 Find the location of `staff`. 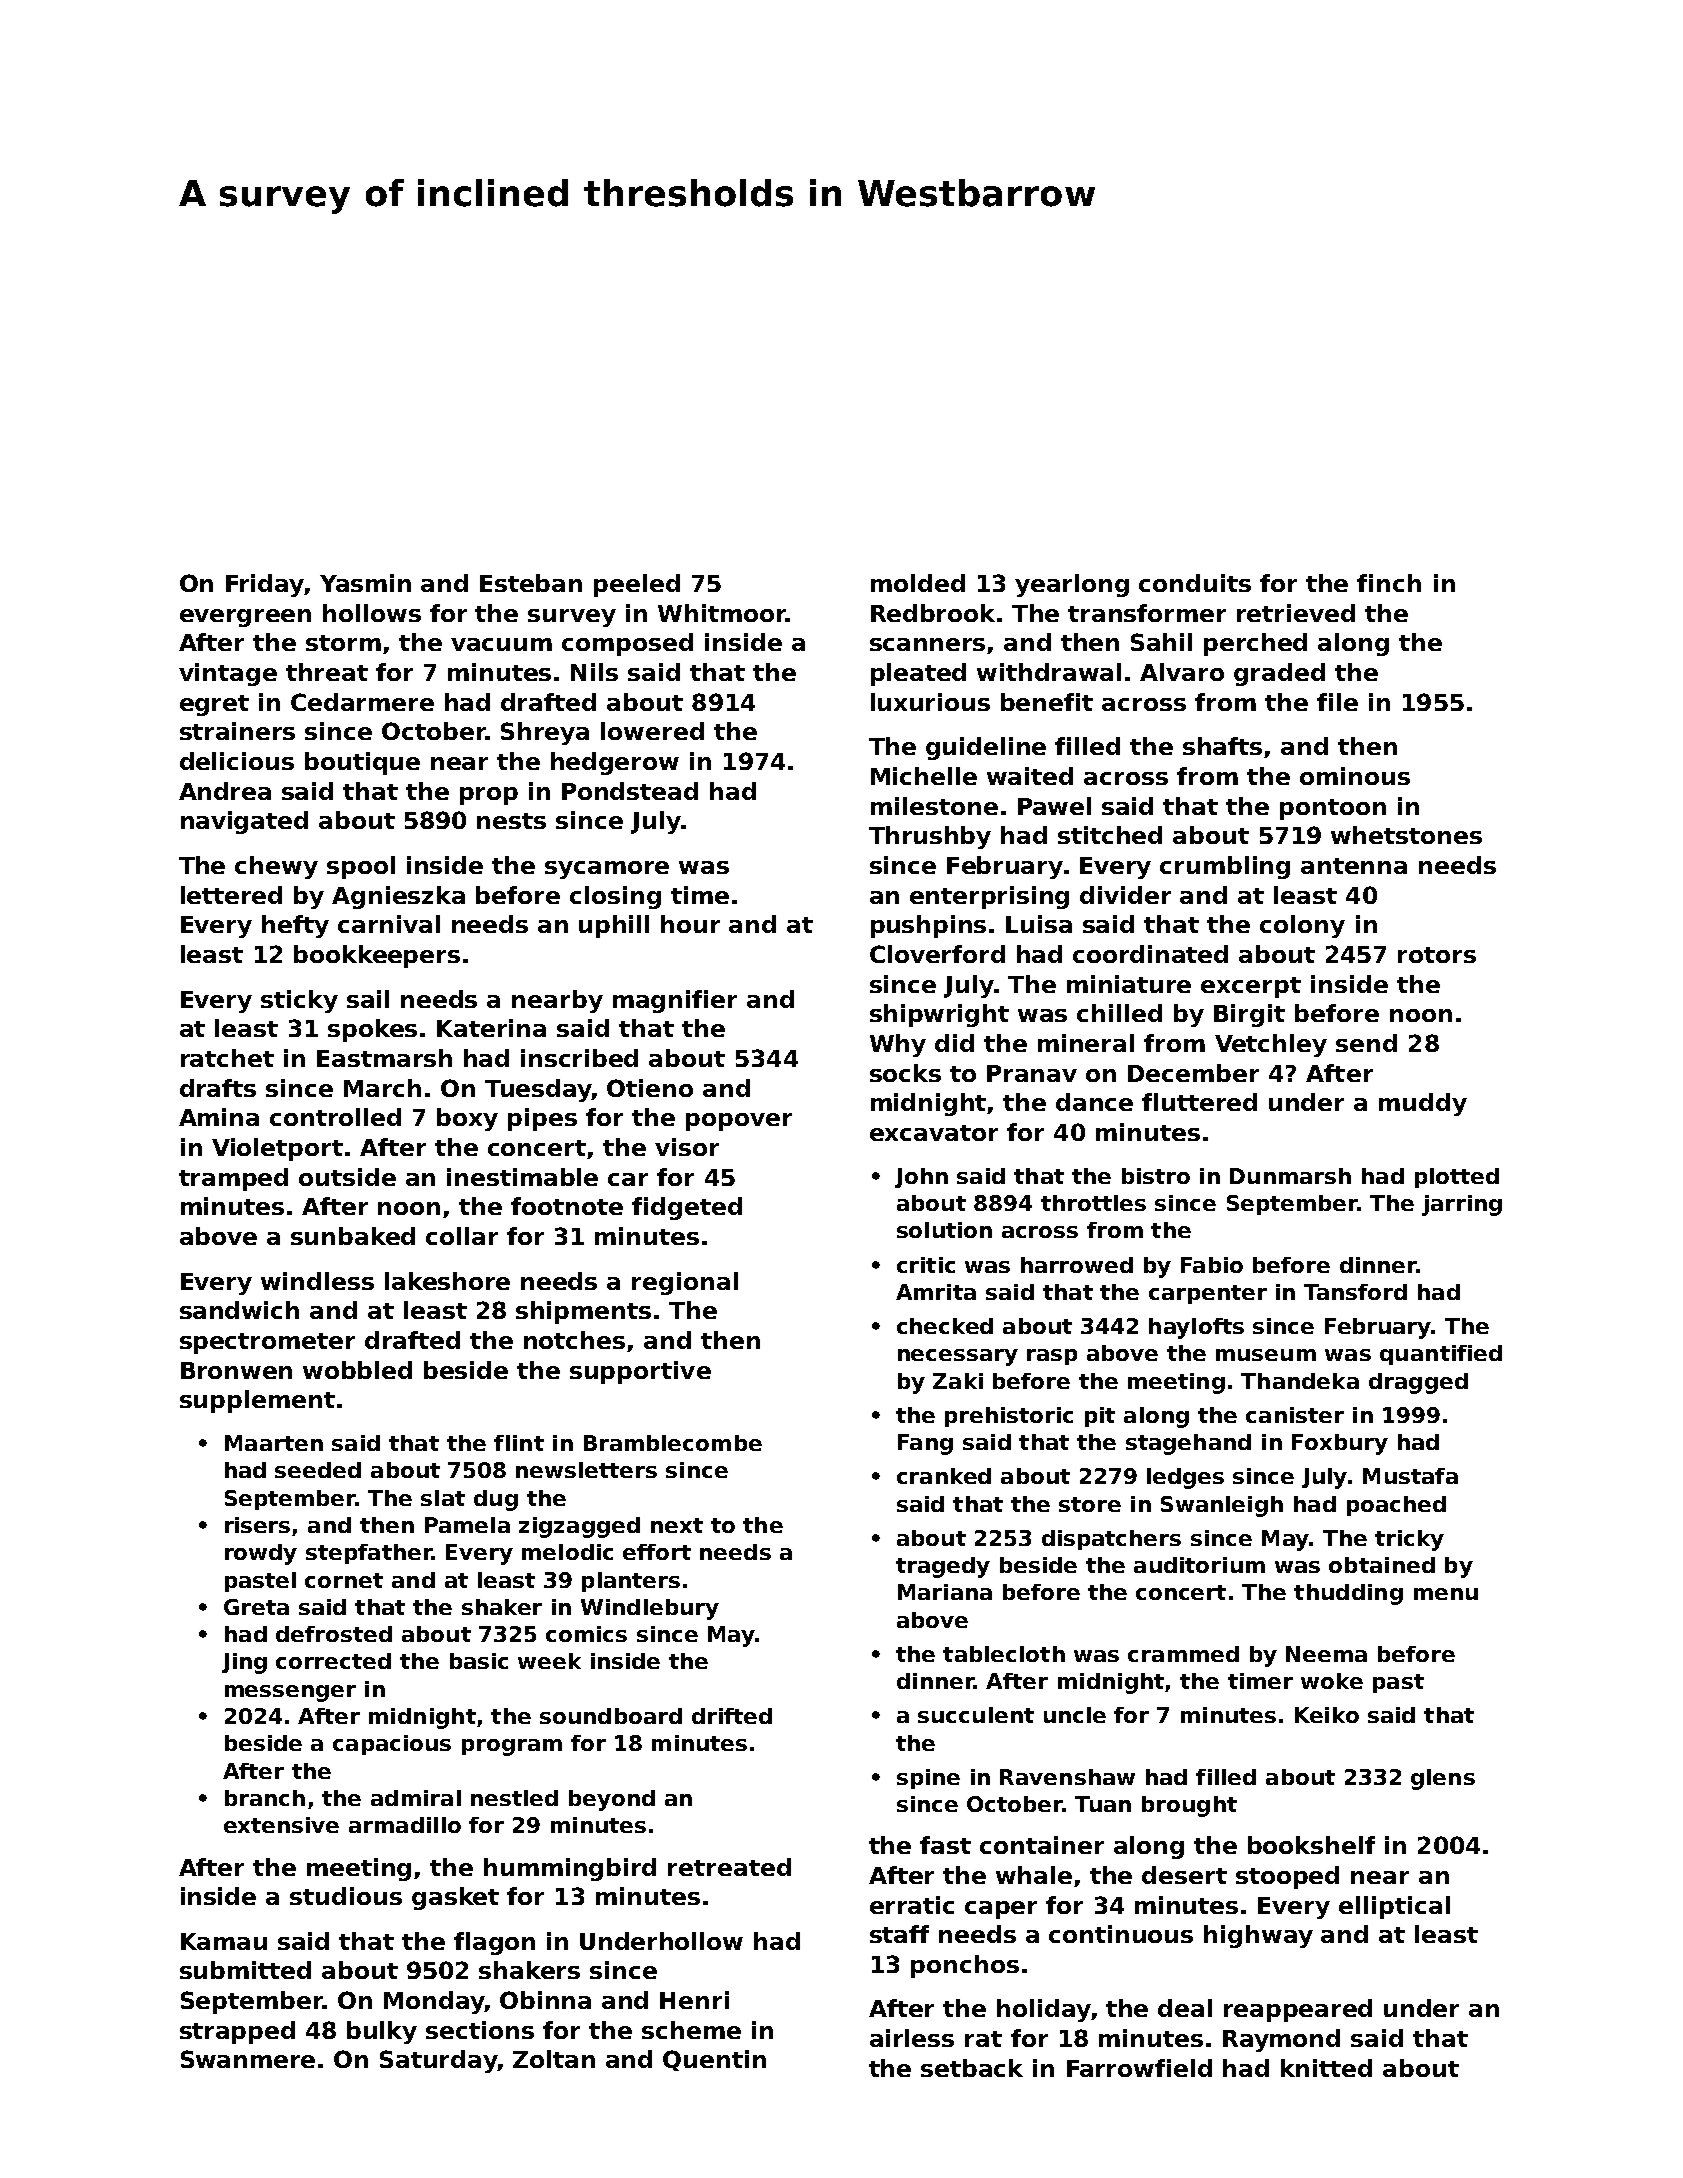

staff is located at coordinates (899, 1934).
